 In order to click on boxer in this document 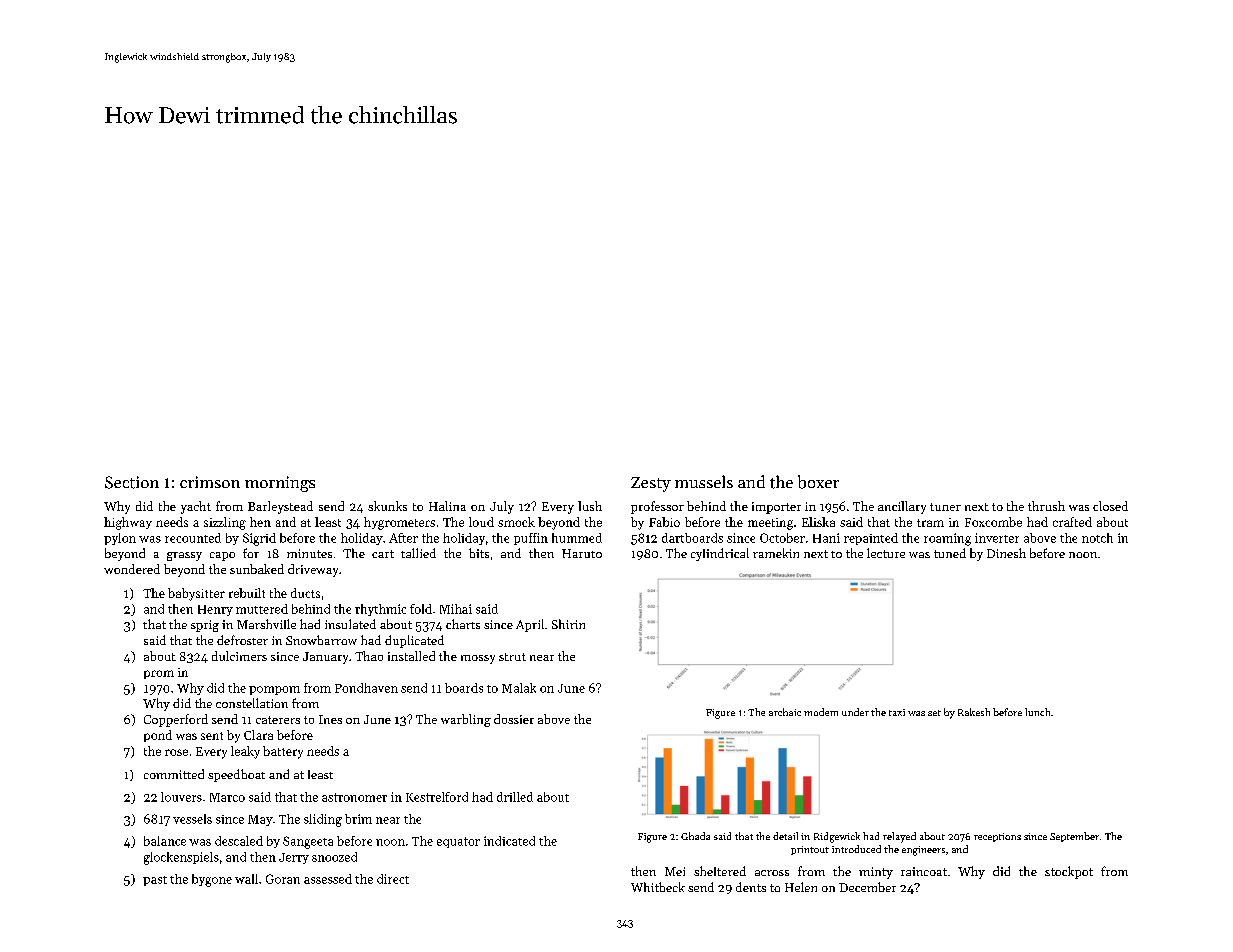, I will do `click(818, 482)`.
